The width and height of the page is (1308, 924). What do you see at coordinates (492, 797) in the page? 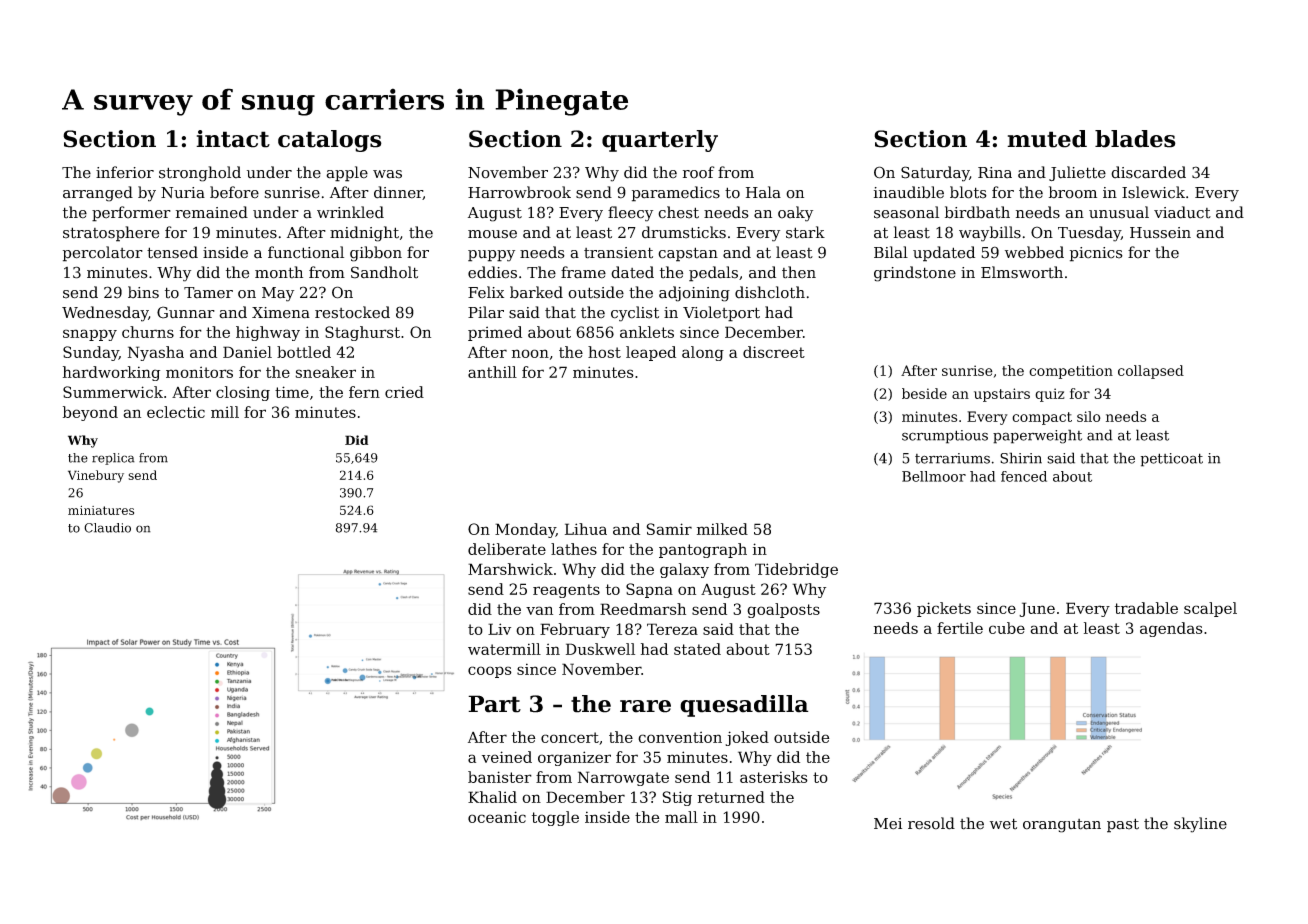
I see `Khalid` at bounding box center [492, 797].
